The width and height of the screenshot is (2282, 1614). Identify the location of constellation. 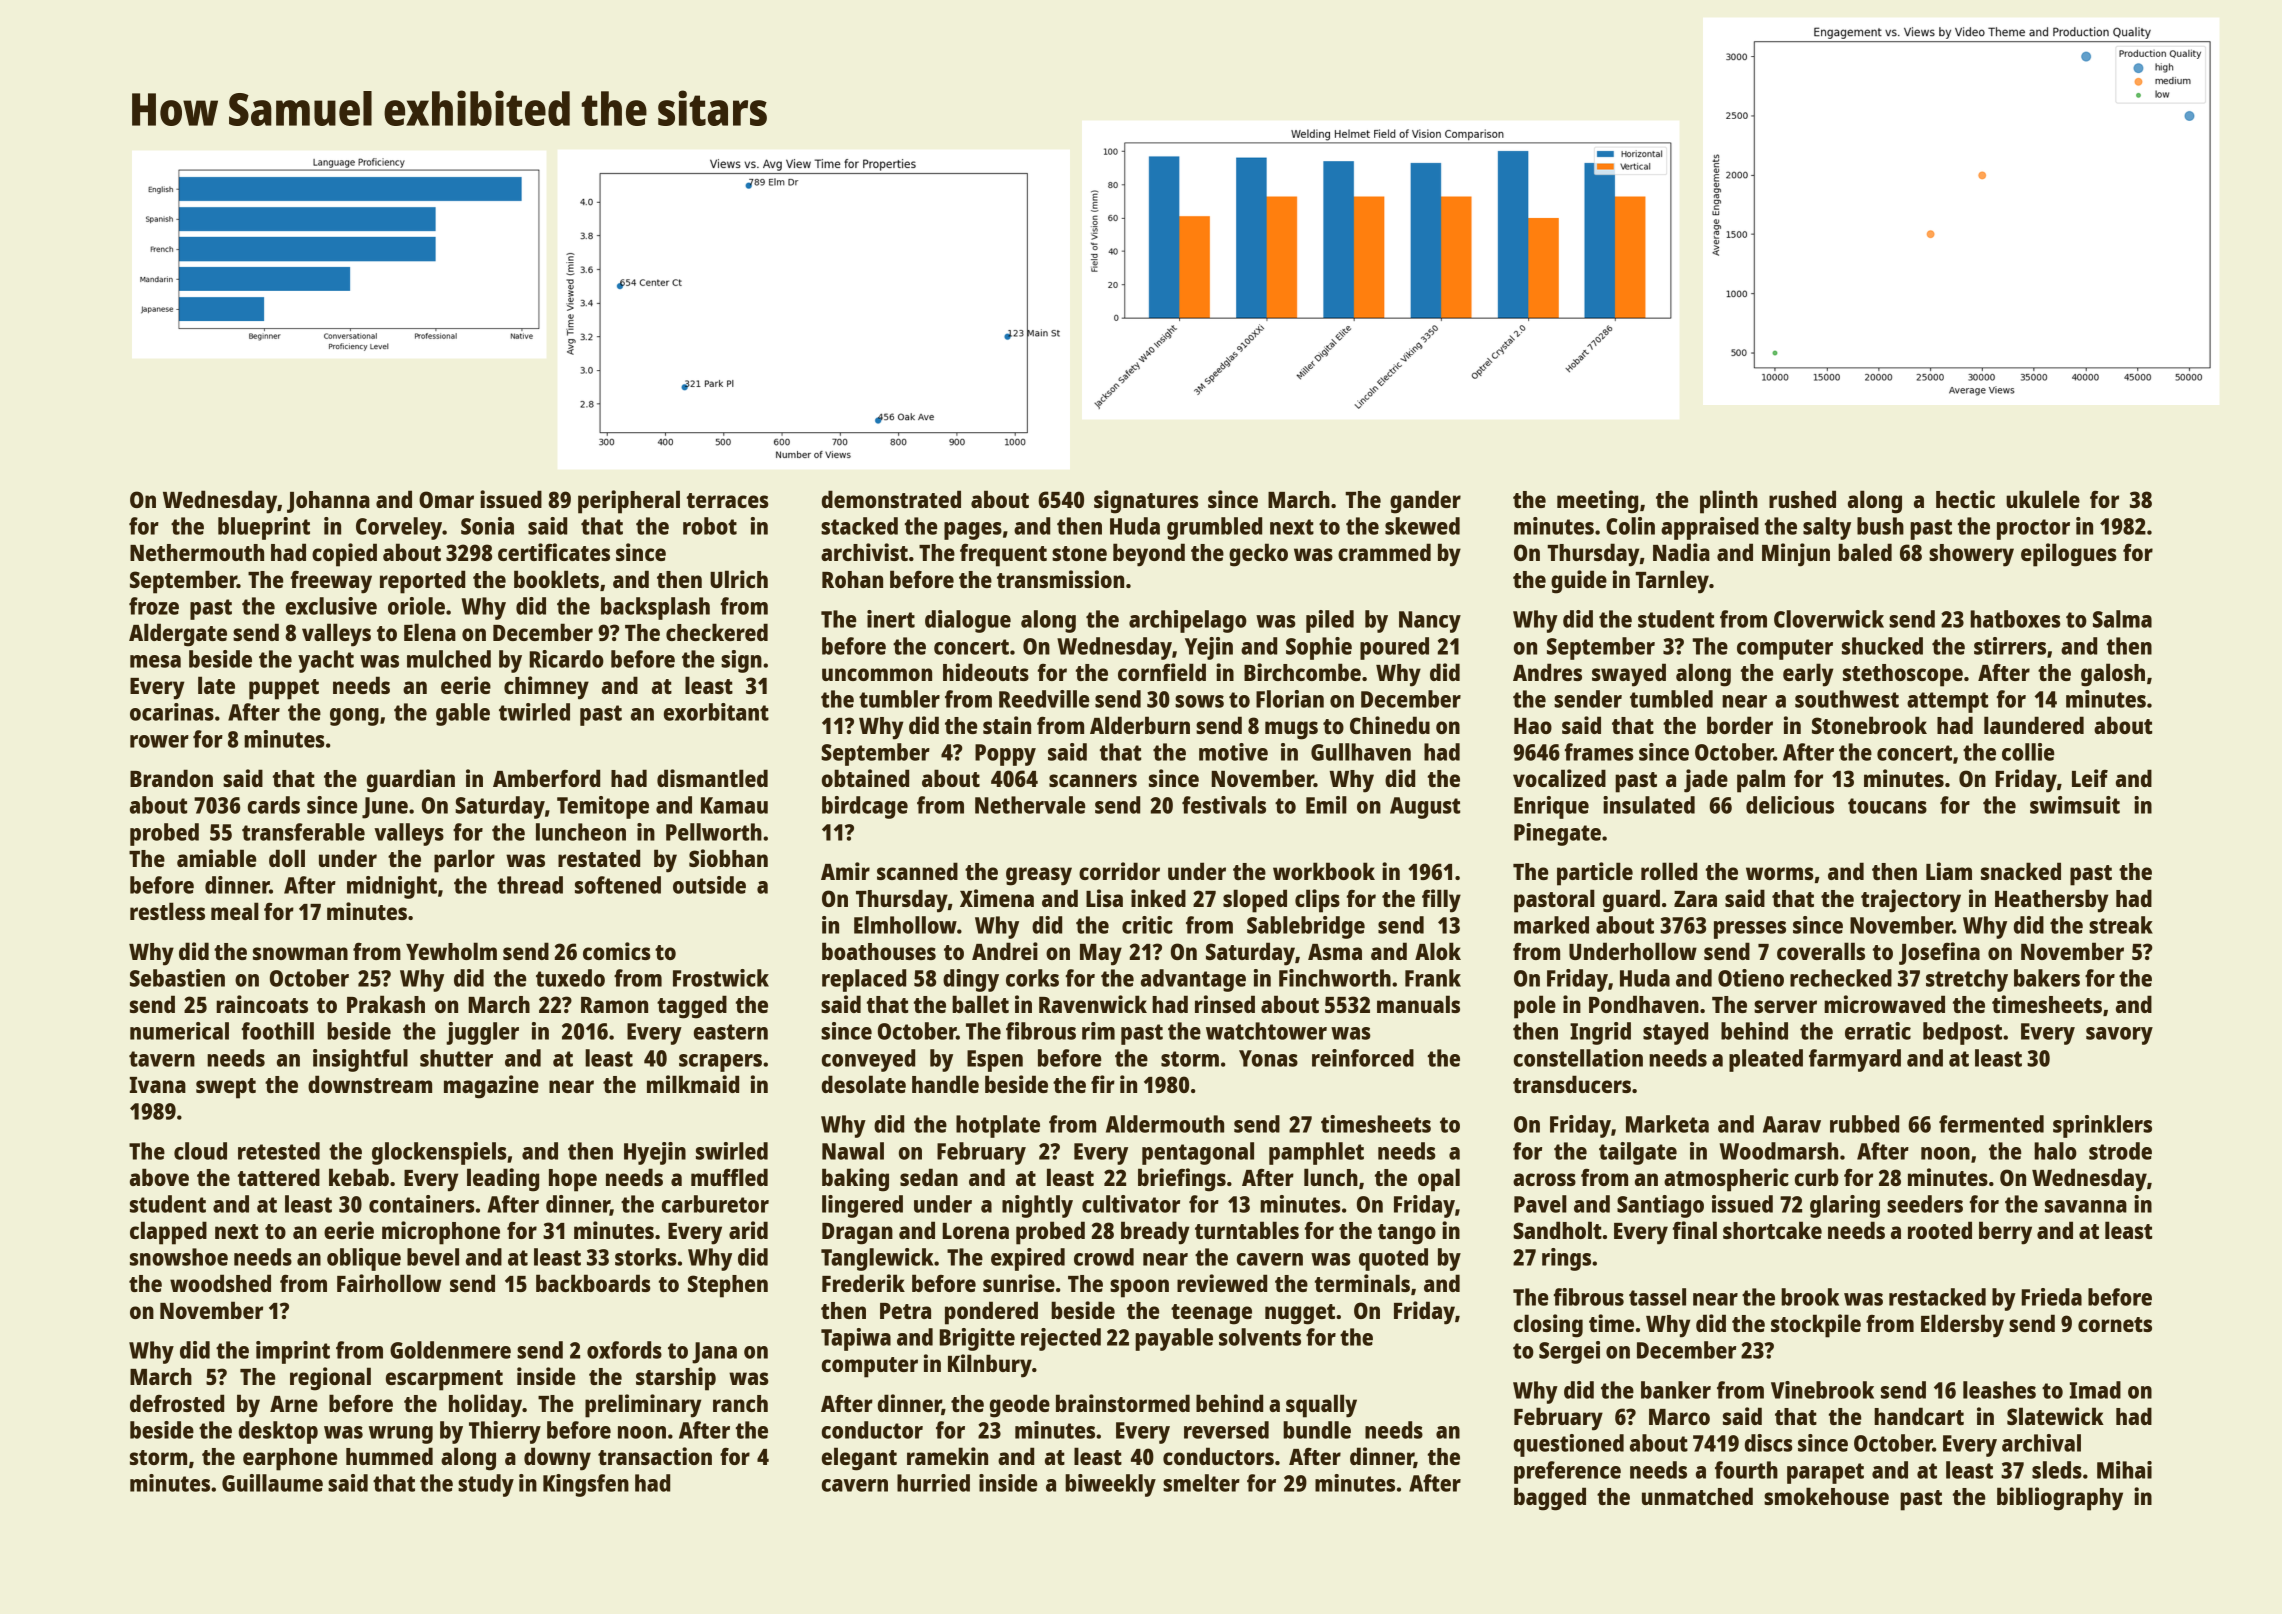
(1578, 1058).
